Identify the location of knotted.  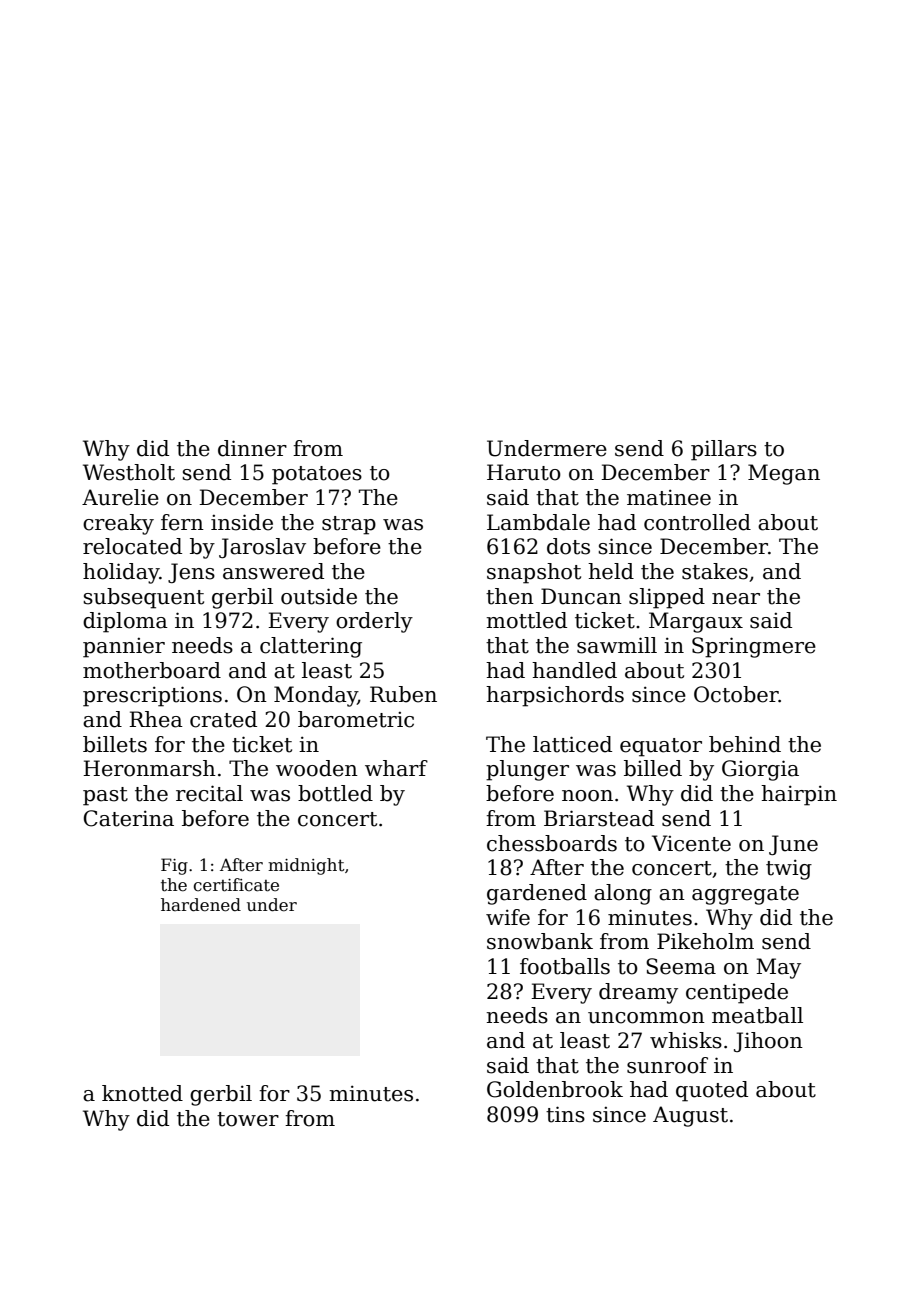
(142, 1093).
